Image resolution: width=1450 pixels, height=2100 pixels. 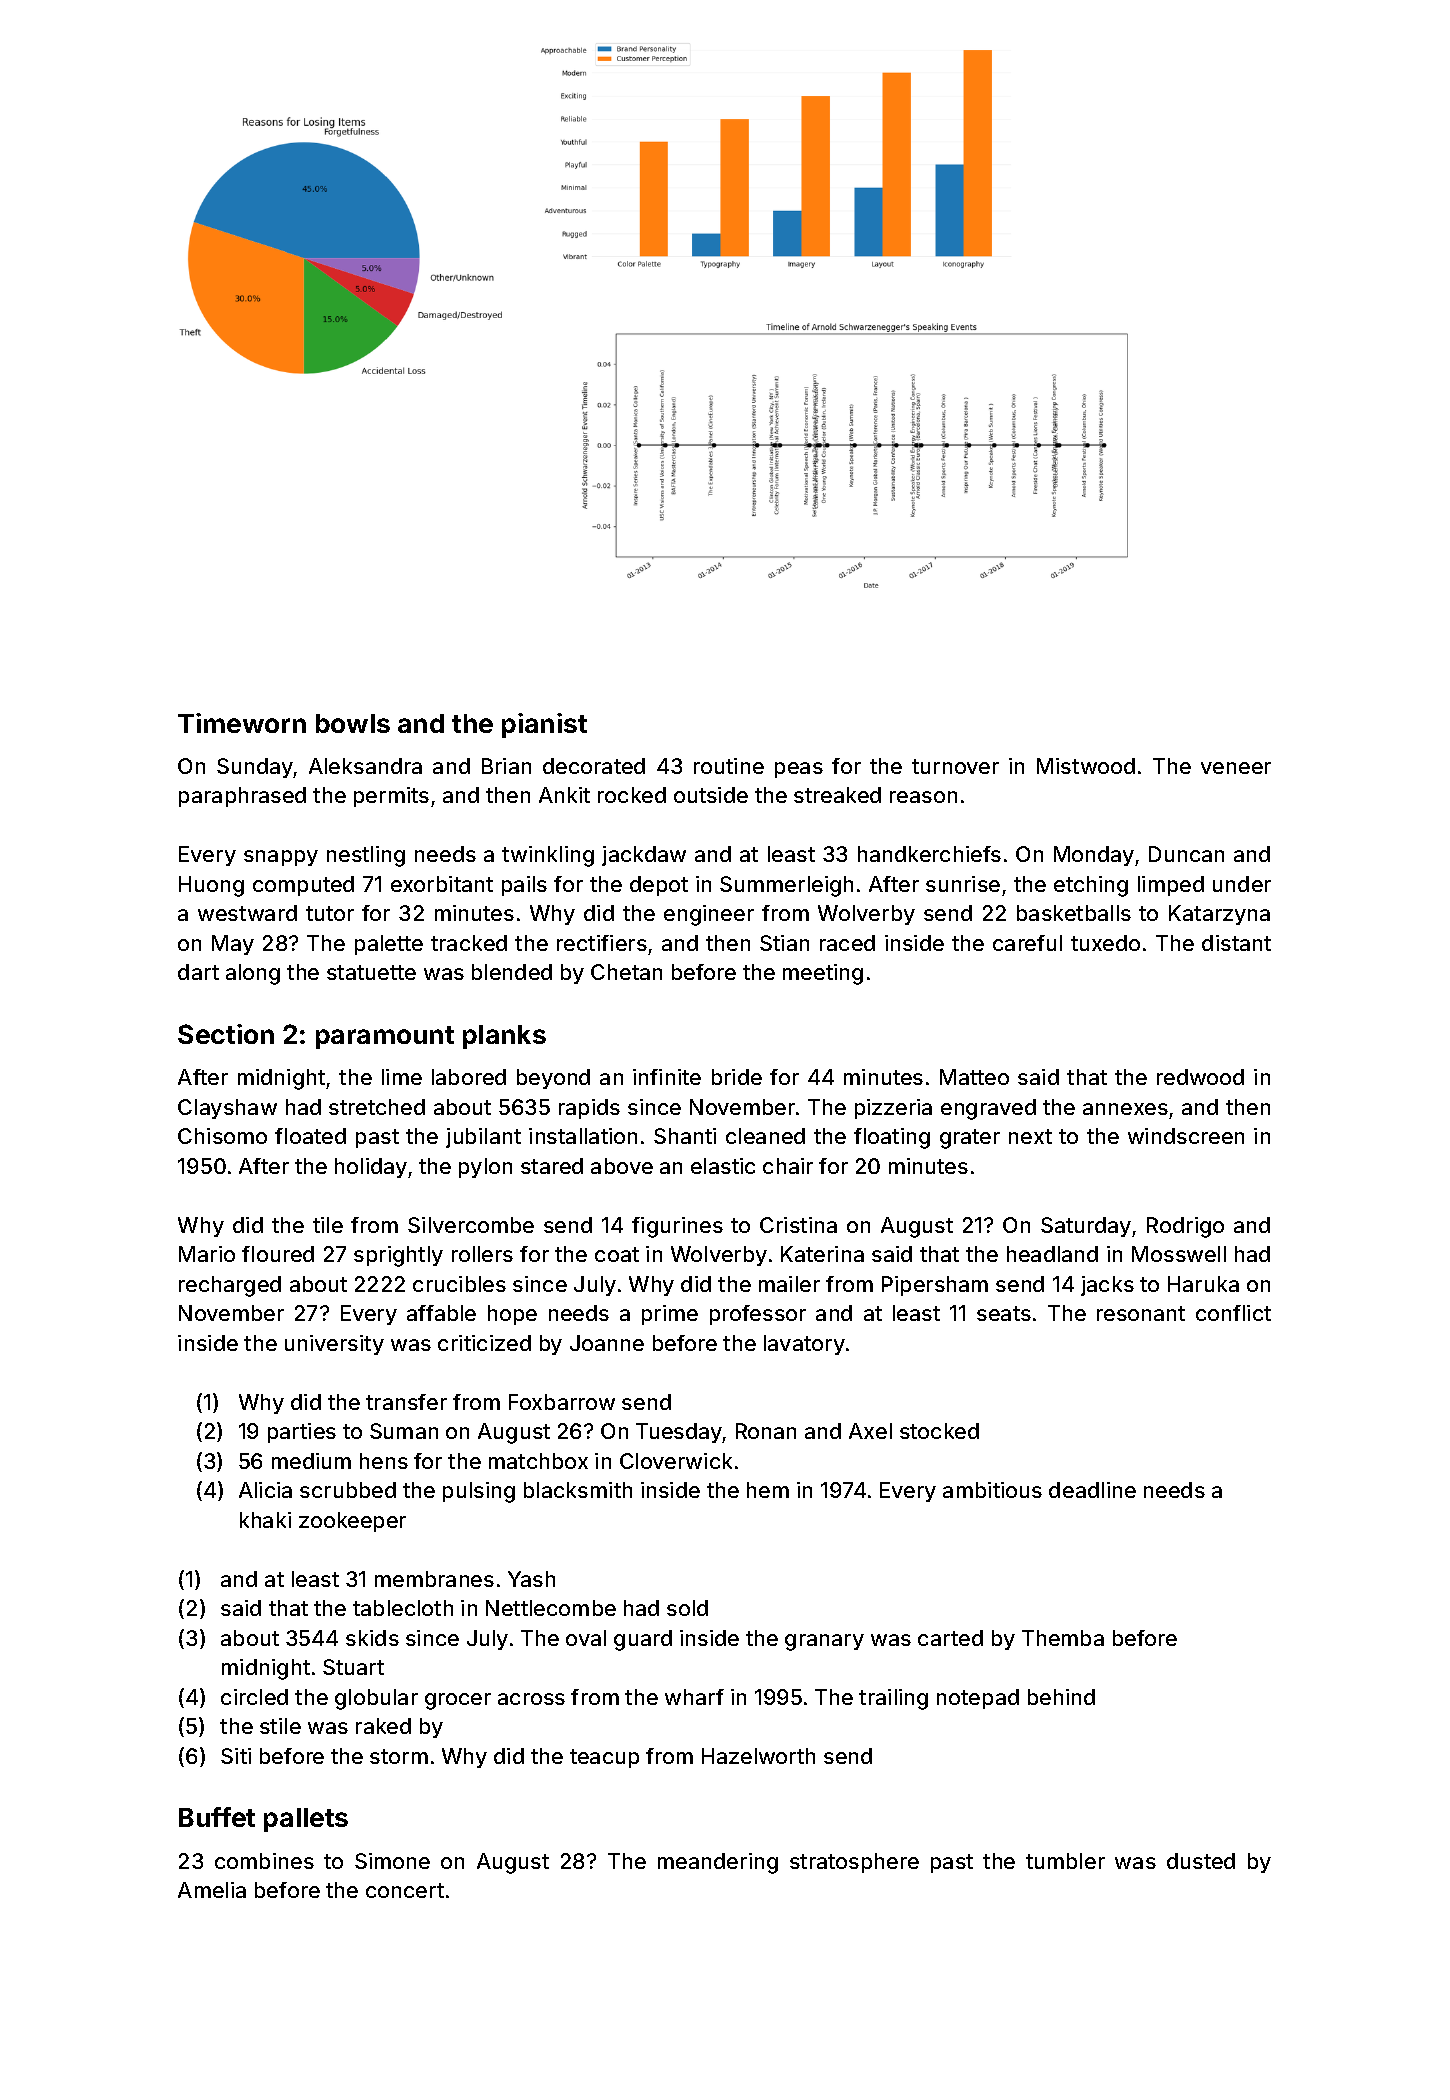 I want to click on distant, so click(x=1236, y=943).
